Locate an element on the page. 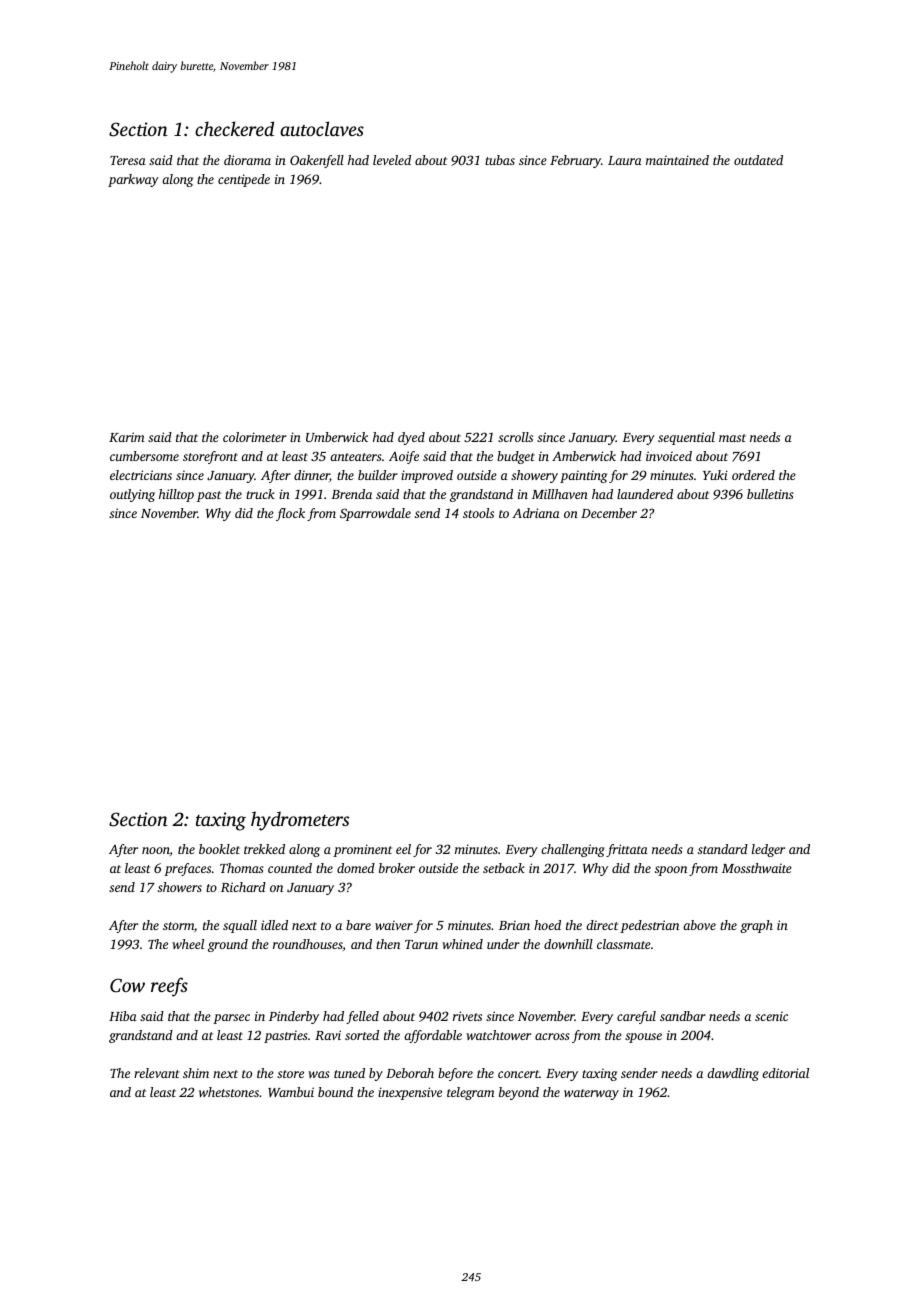 The image size is (924, 1308). maintained is located at coordinates (677, 160).
